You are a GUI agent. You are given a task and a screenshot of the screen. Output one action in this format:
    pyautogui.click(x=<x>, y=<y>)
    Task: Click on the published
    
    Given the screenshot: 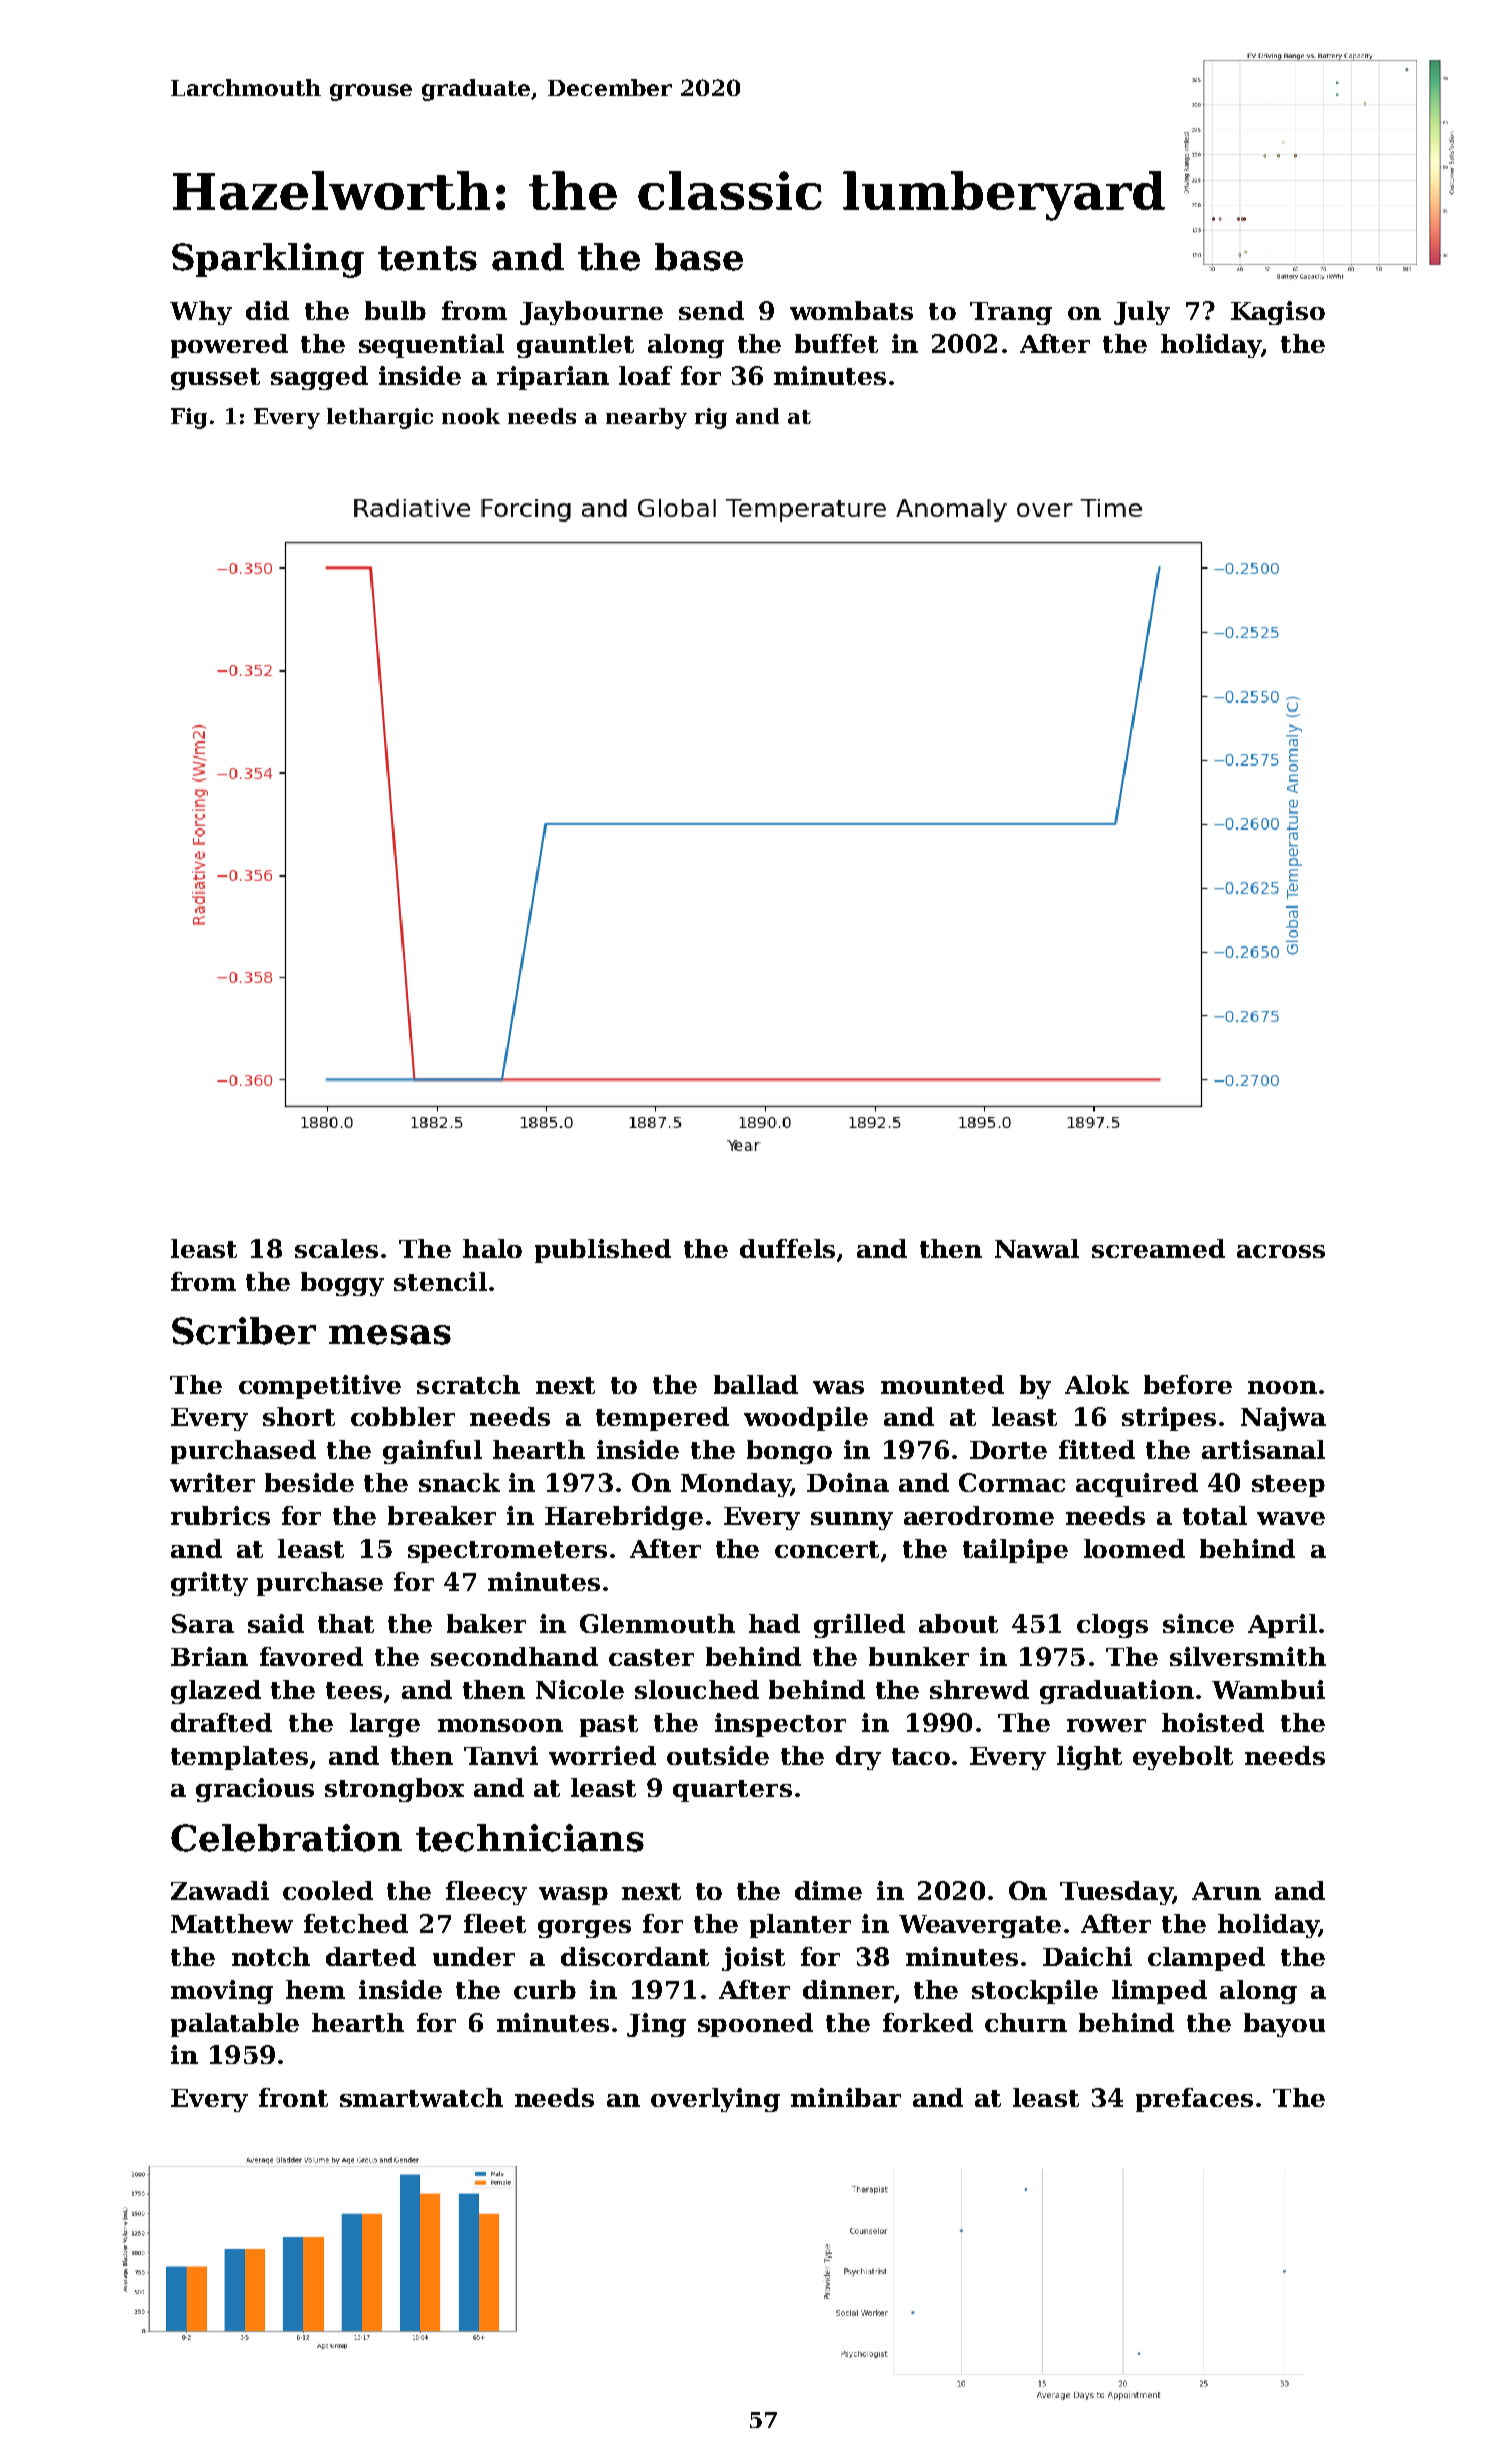 What is the action you would take?
    pyautogui.click(x=603, y=1251)
